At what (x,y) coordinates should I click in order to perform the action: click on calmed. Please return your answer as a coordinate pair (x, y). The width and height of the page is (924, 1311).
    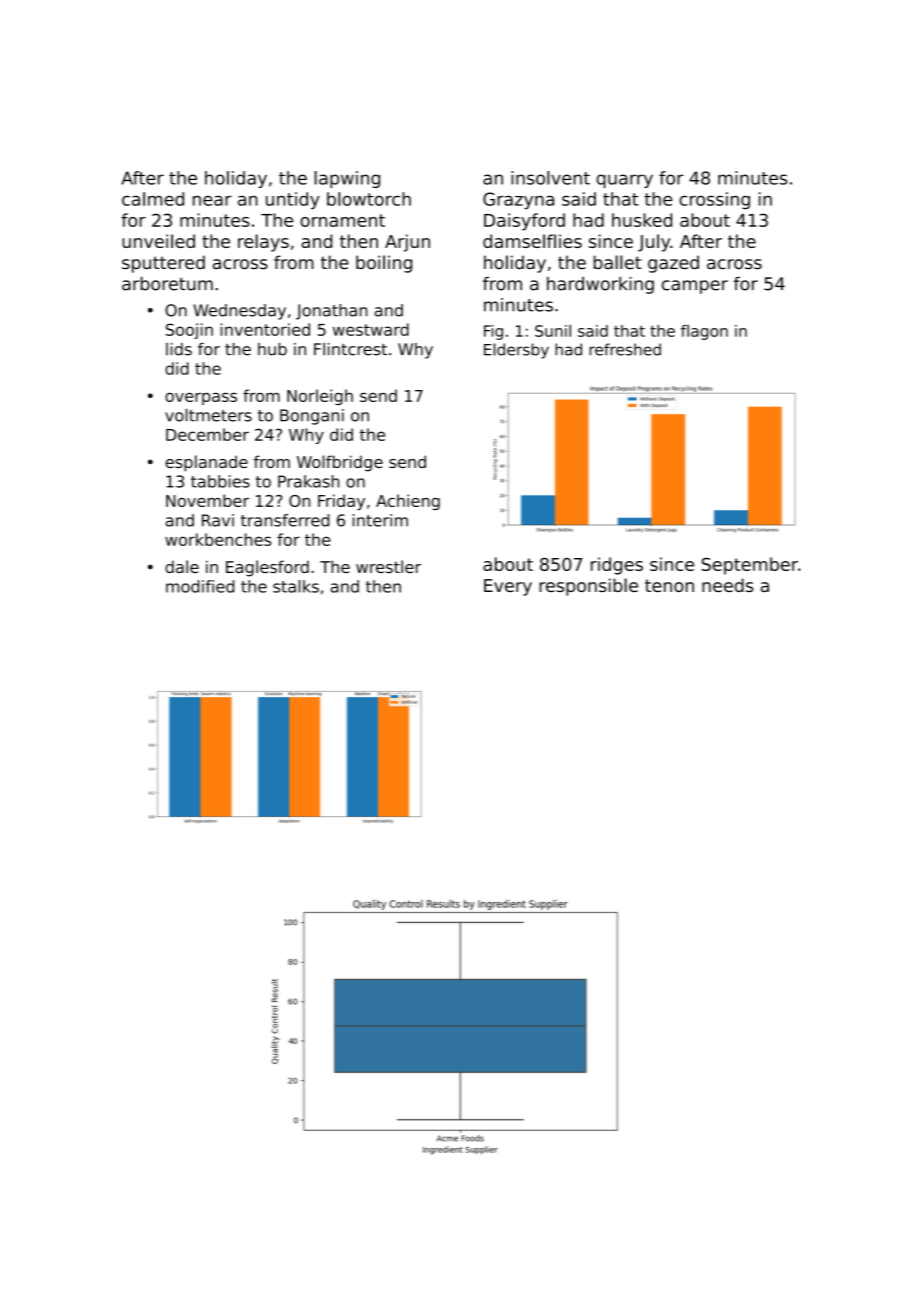
    Looking at the image, I should click on (153, 199).
